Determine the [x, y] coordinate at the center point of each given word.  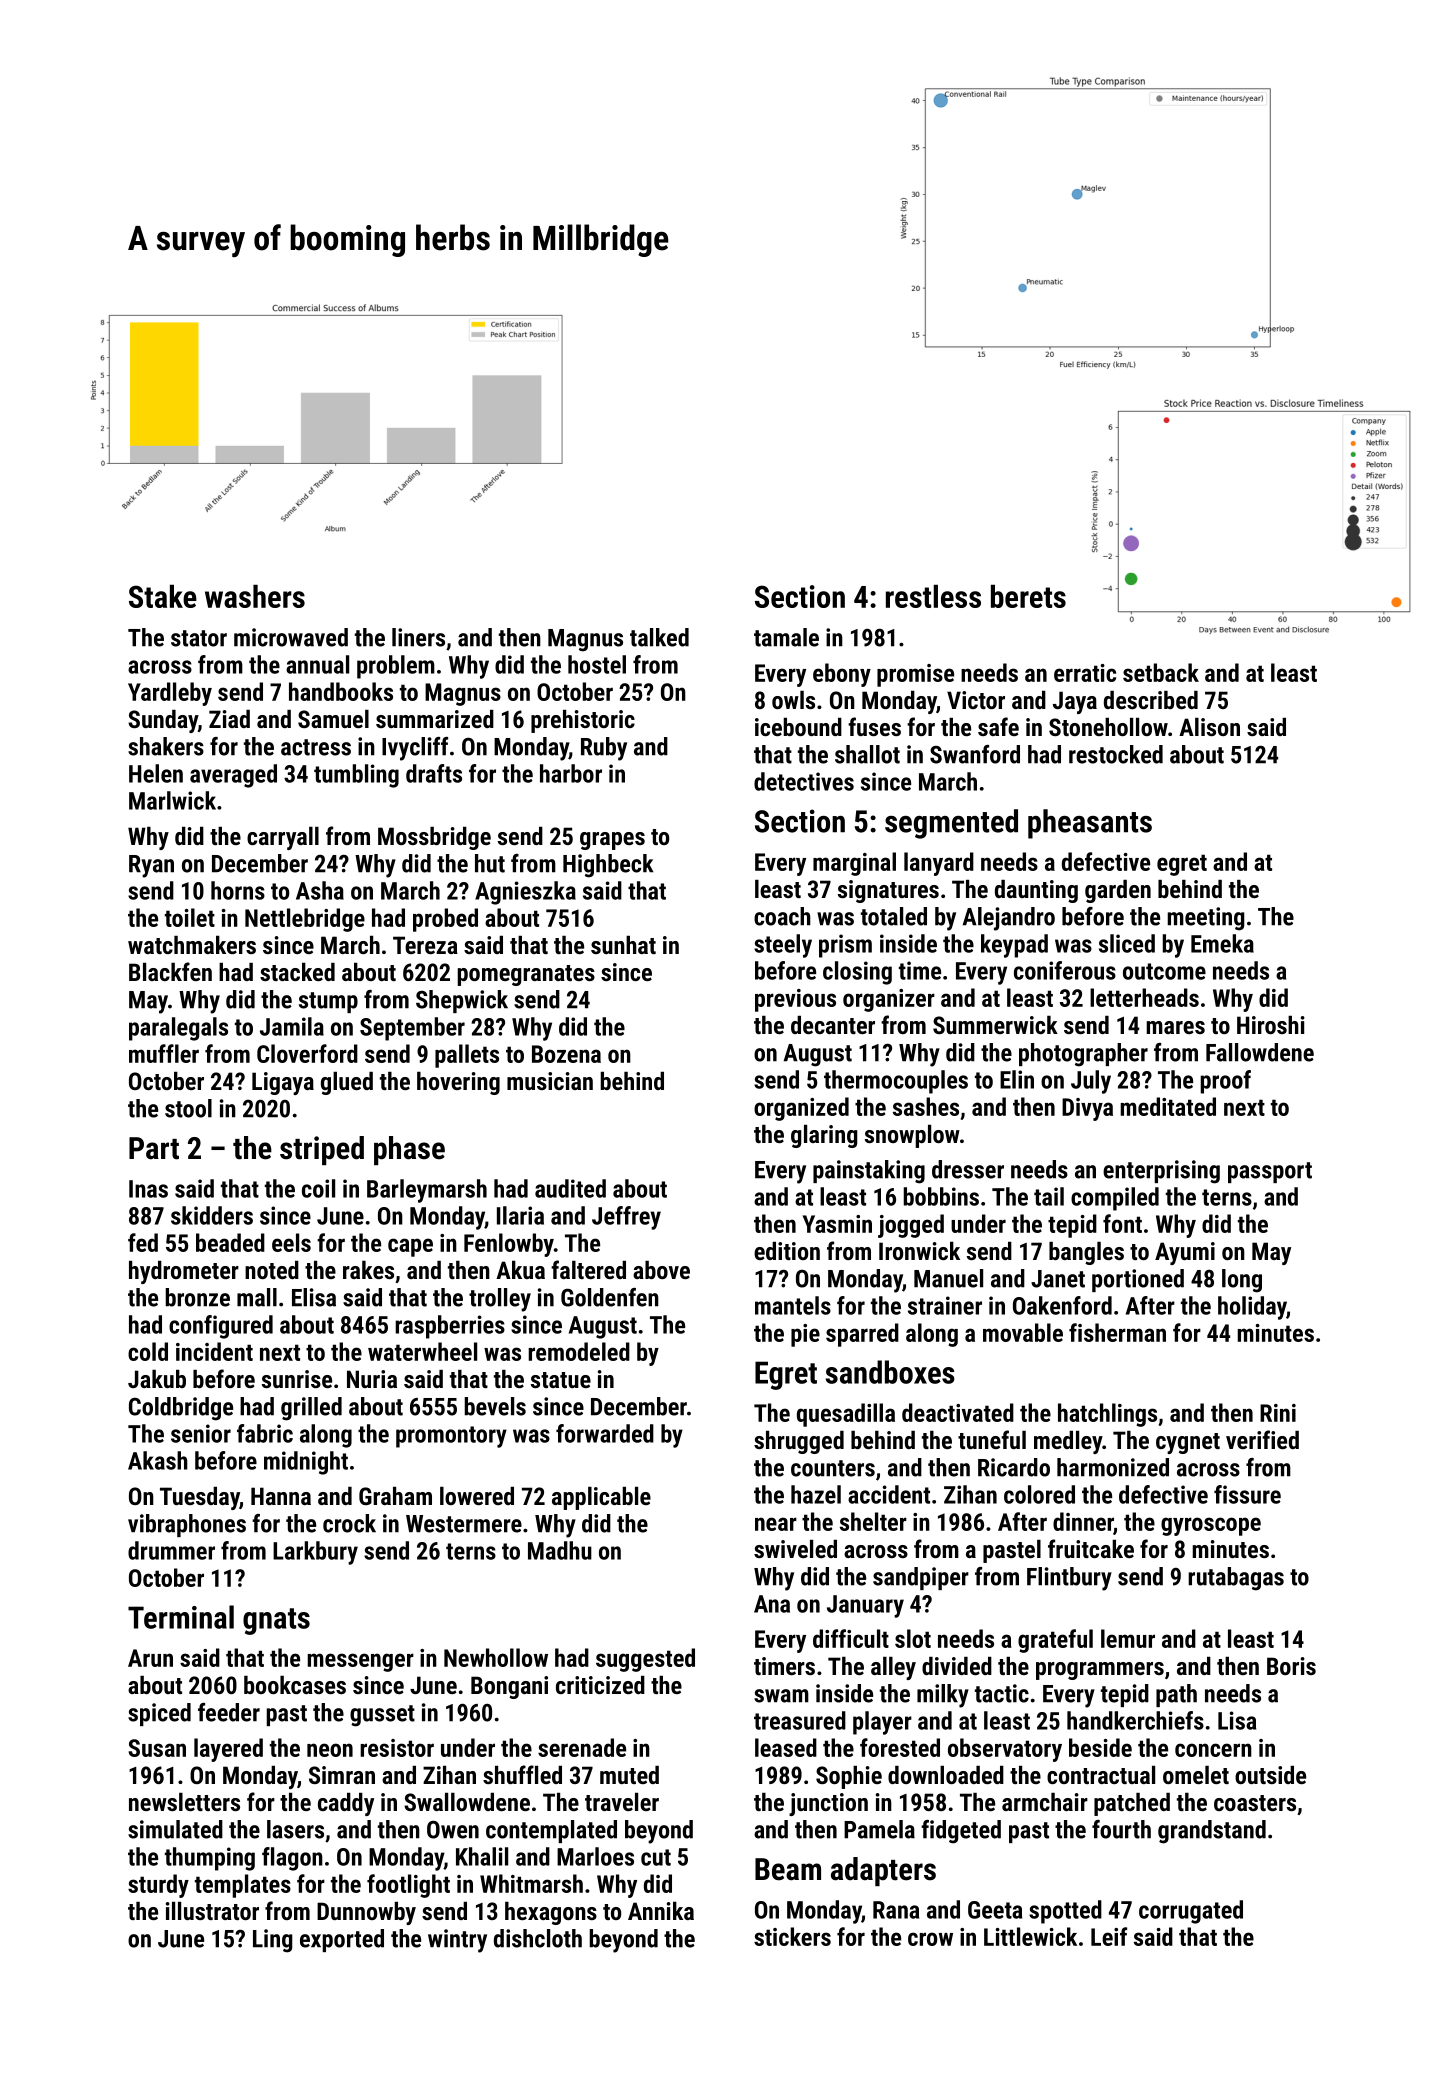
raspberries [450, 1327]
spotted [1065, 1912]
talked [659, 637]
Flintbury [1069, 1579]
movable [1023, 1332]
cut [656, 1857]
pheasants [1090, 824]
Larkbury [315, 1553]
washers [255, 596]
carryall [283, 838]
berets [1028, 596]
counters [833, 1468]
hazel [816, 1494]
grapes [612, 841]
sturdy [158, 1886]
